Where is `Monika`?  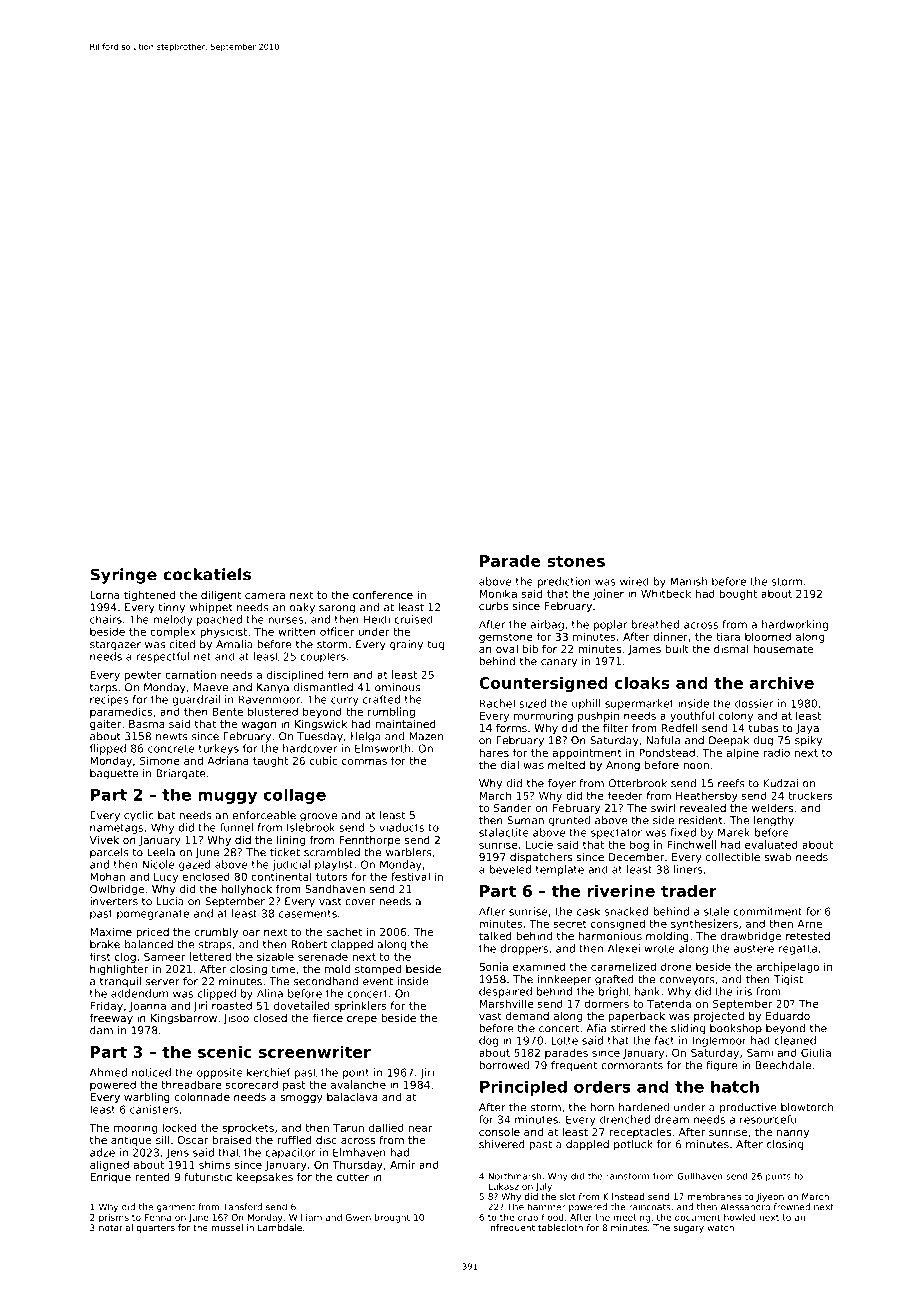 Monika is located at coordinates (498, 593).
